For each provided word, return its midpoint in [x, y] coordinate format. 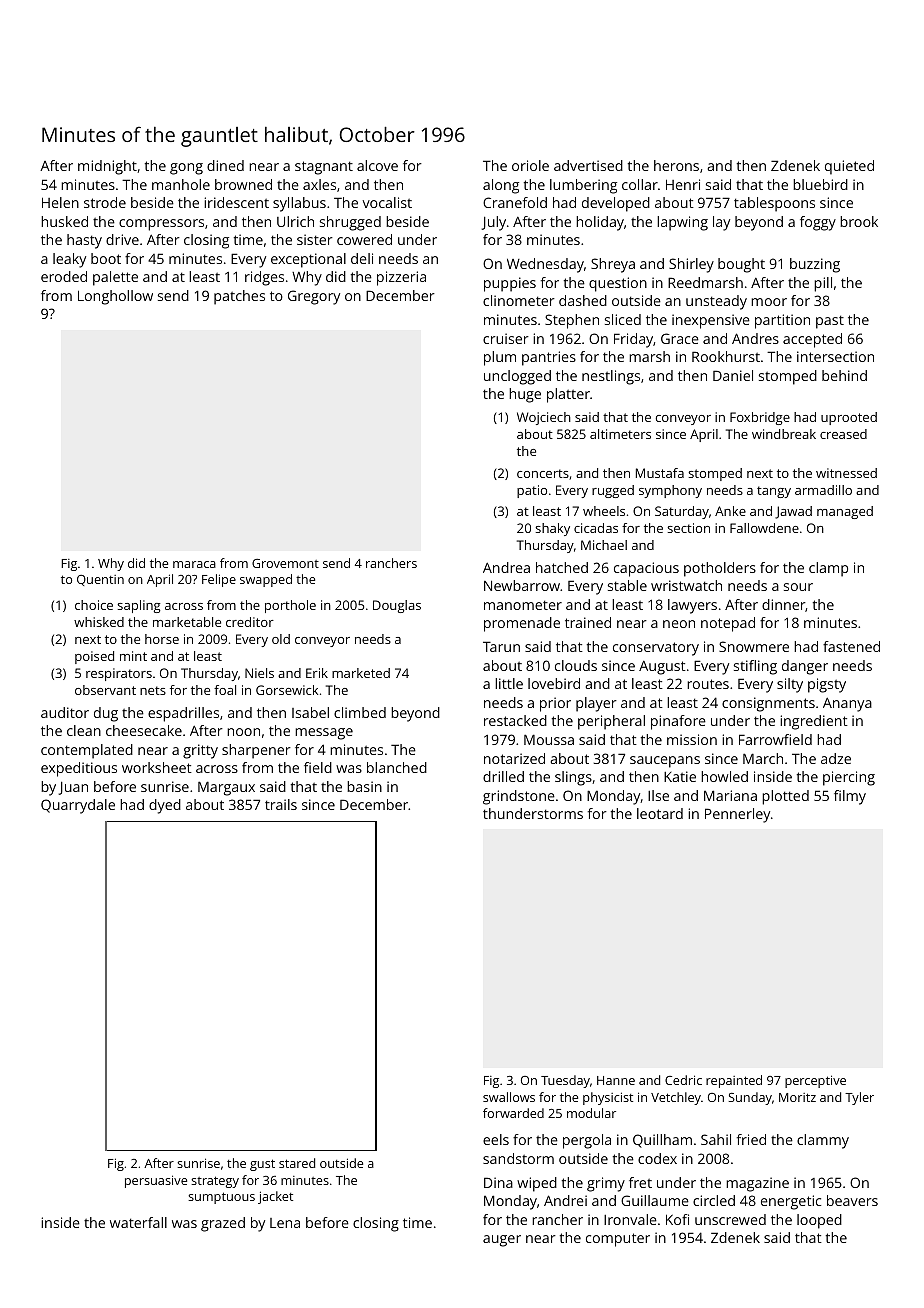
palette [115, 278]
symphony [670, 491]
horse [162, 639]
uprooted [849, 418]
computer [618, 1240]
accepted [812, 340]
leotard [660, 813]
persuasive [156, 1181]
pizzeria [401, 278]
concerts [543, 473]
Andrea [506, 567]
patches [239, 297]
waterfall [138, 1222]
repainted [734, 1081]
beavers [852, 1200]
